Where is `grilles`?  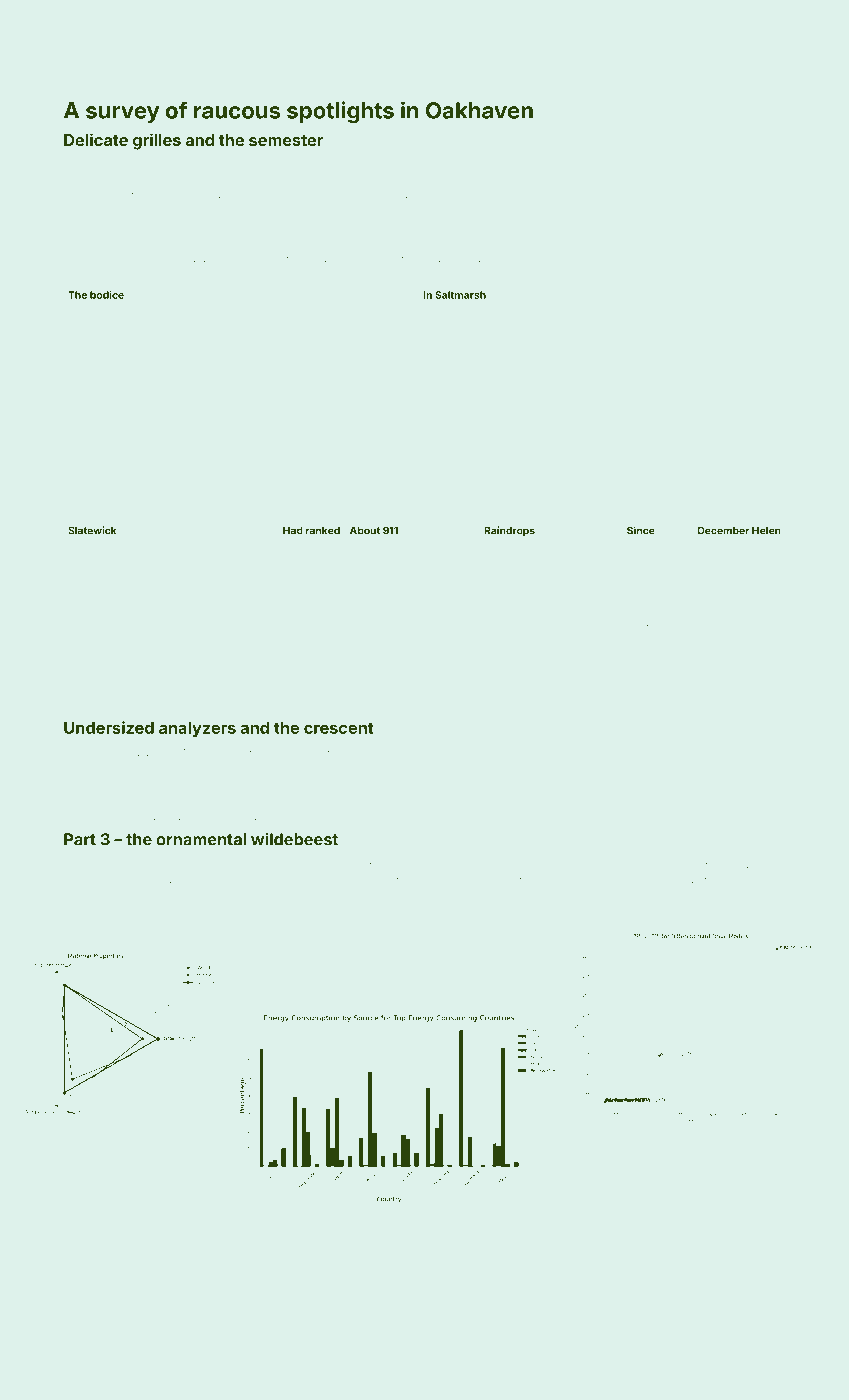 grilles is located at coordinates (157, 141).
